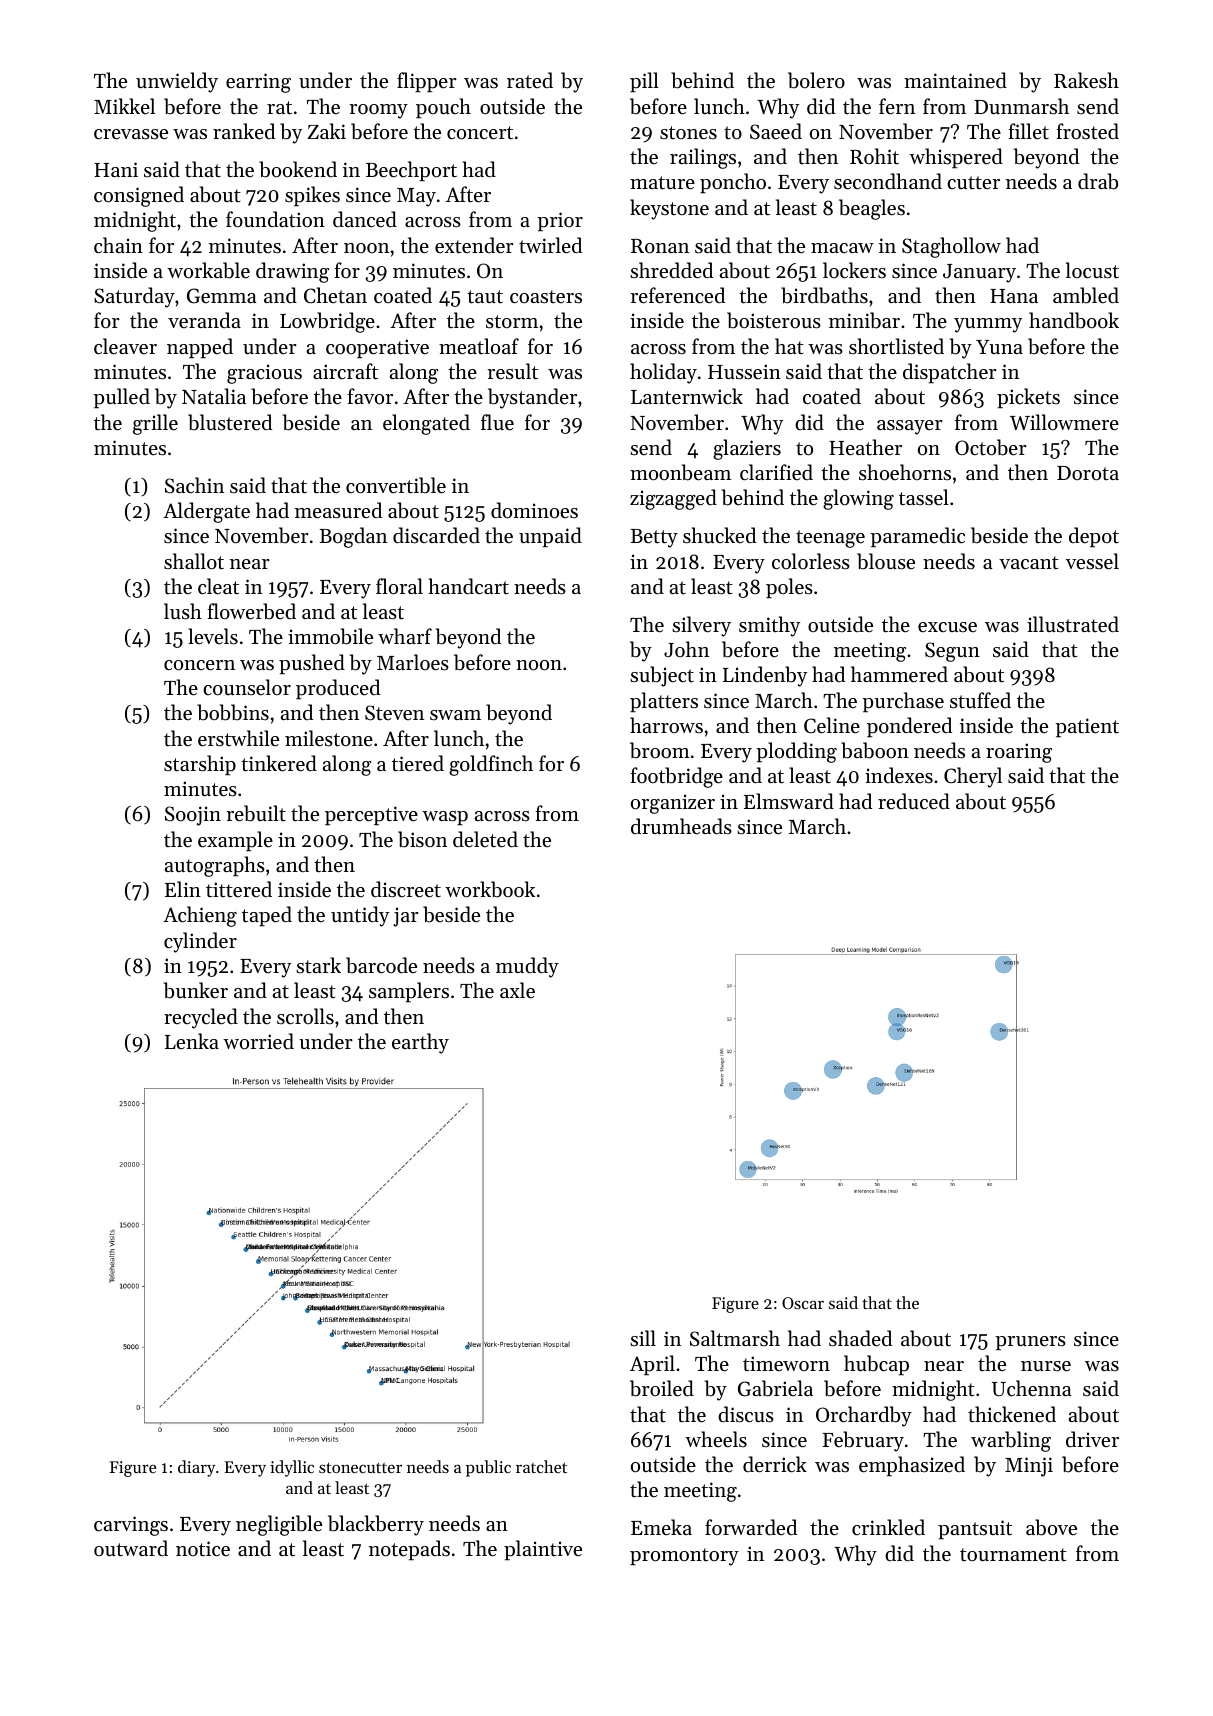  Describe the element at coordinates (671, 270) in the screenshot. I see `shredded` at that location.
